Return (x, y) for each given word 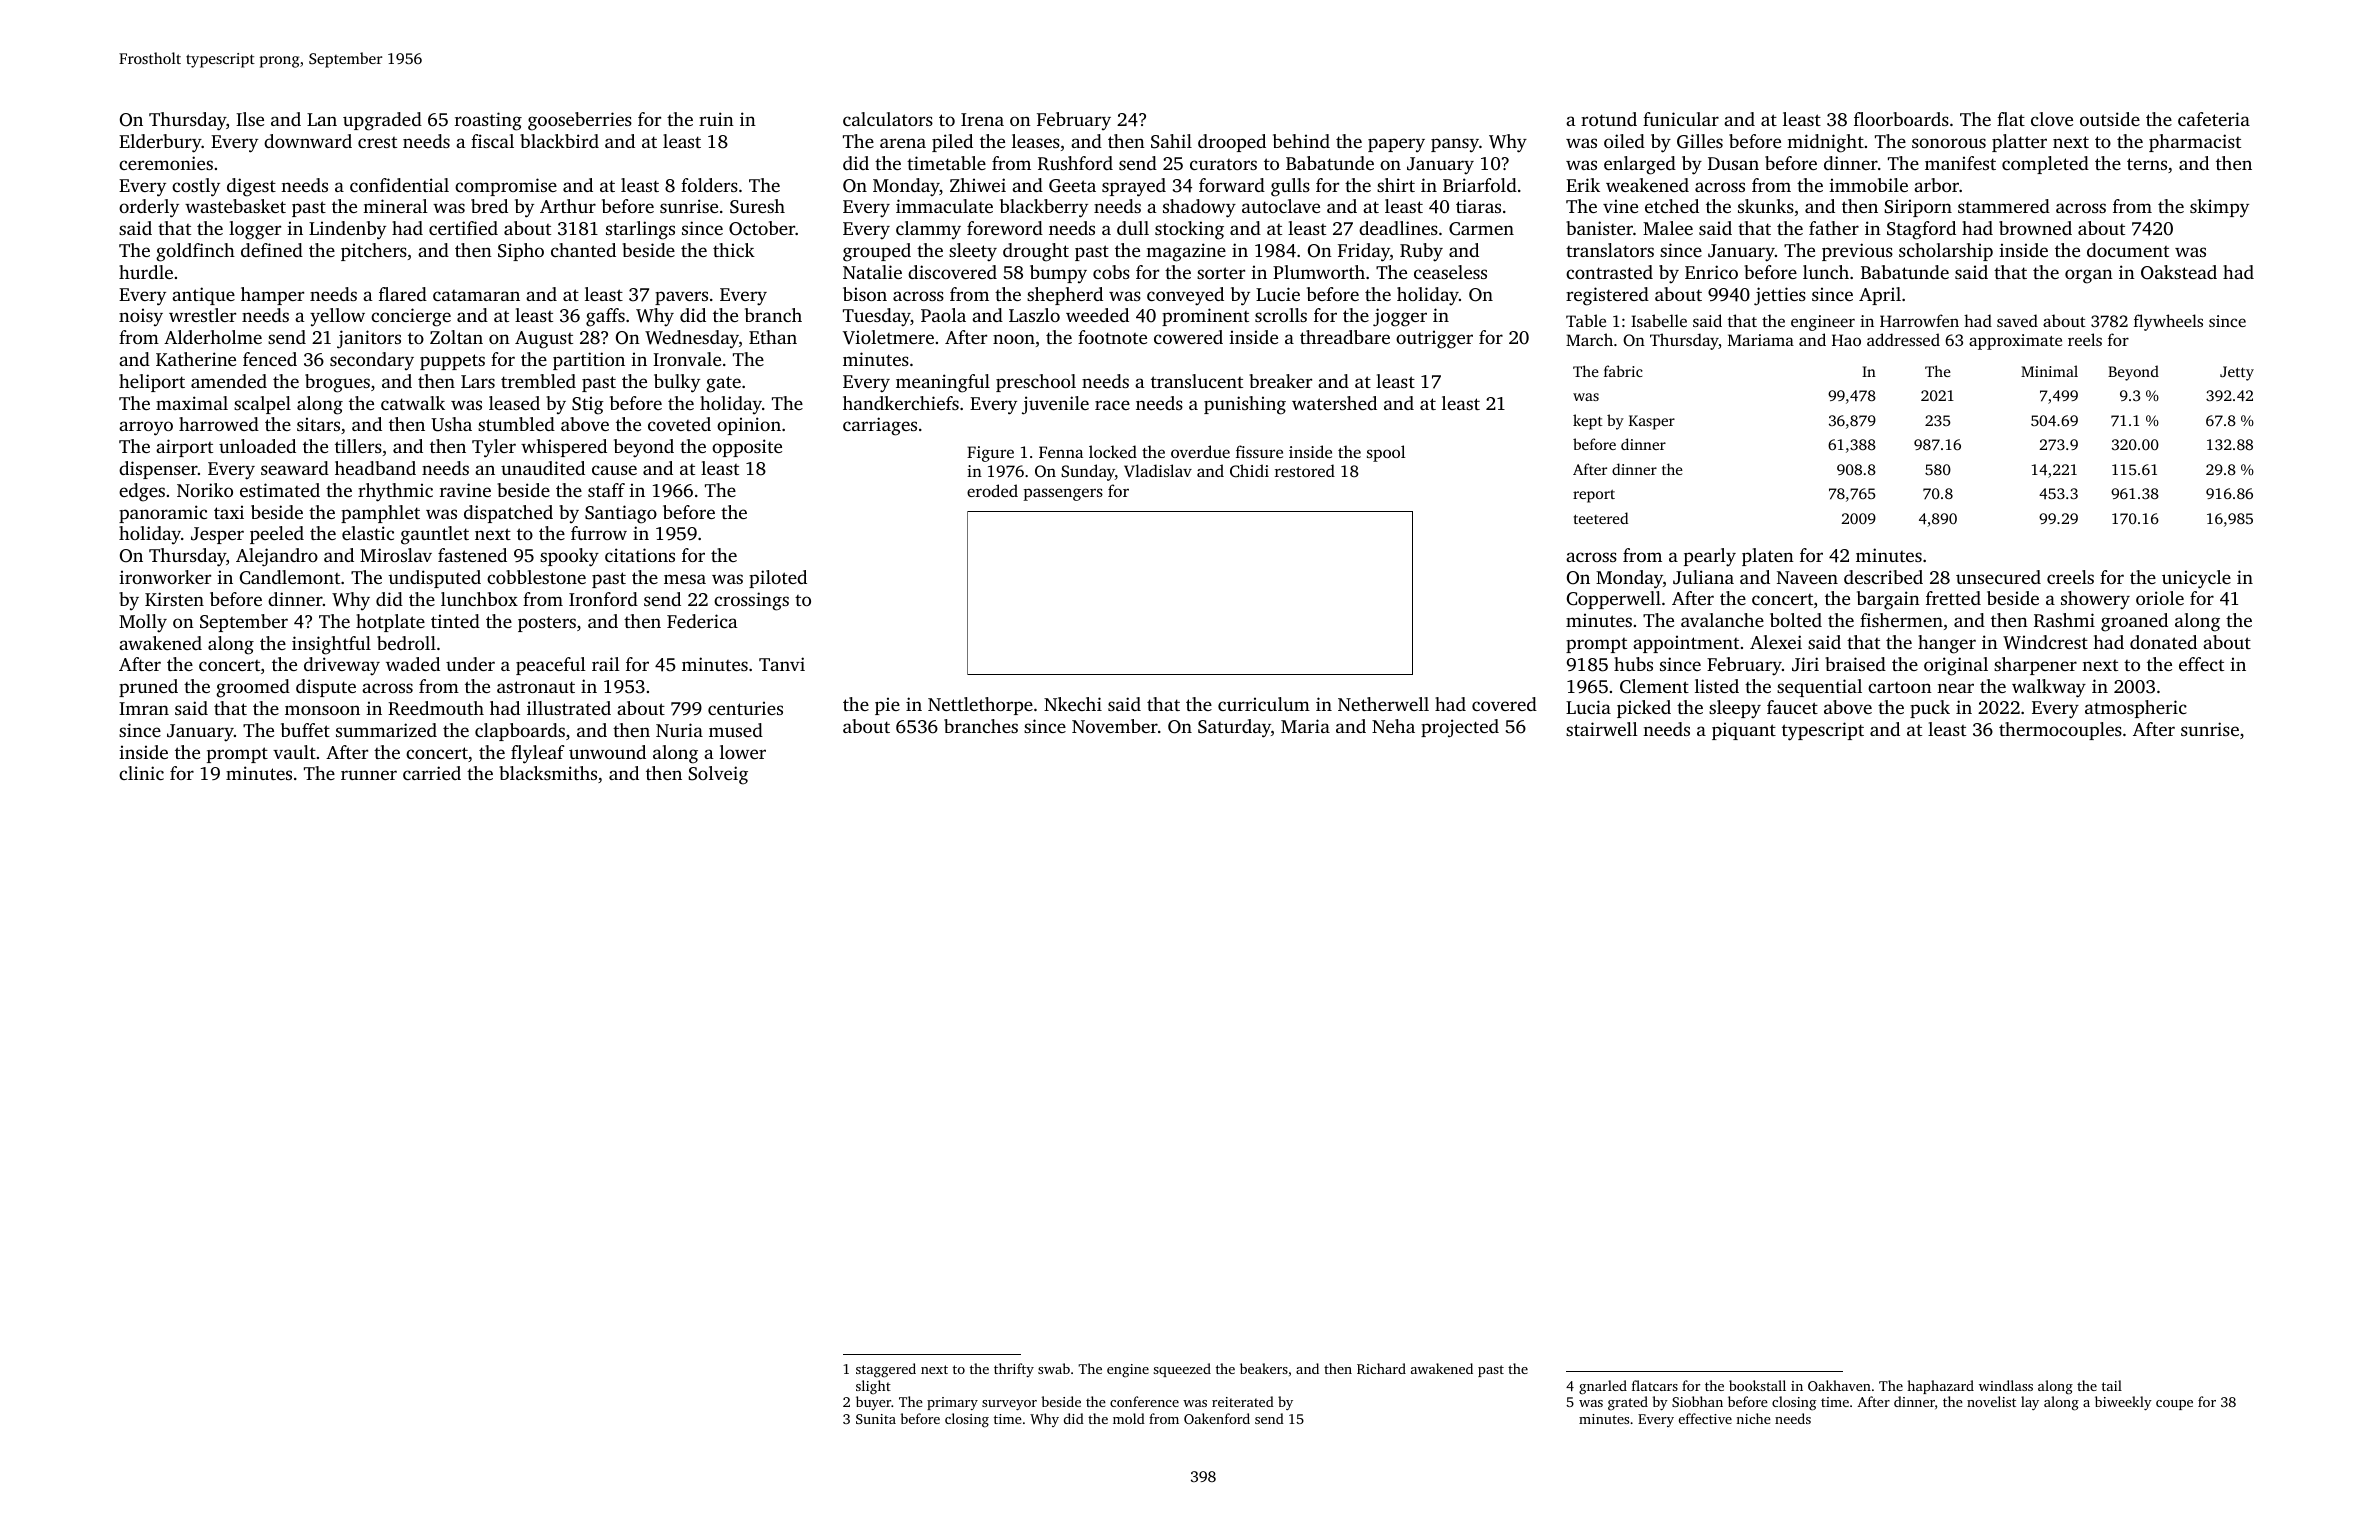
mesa (685, 579)
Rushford (1075, 163)
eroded (992, 490)
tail (2112, 1385)
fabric (1623, 371)
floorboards (1901, 119)
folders (709, 185)
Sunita (876, 1419)
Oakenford (1217, 1418)
